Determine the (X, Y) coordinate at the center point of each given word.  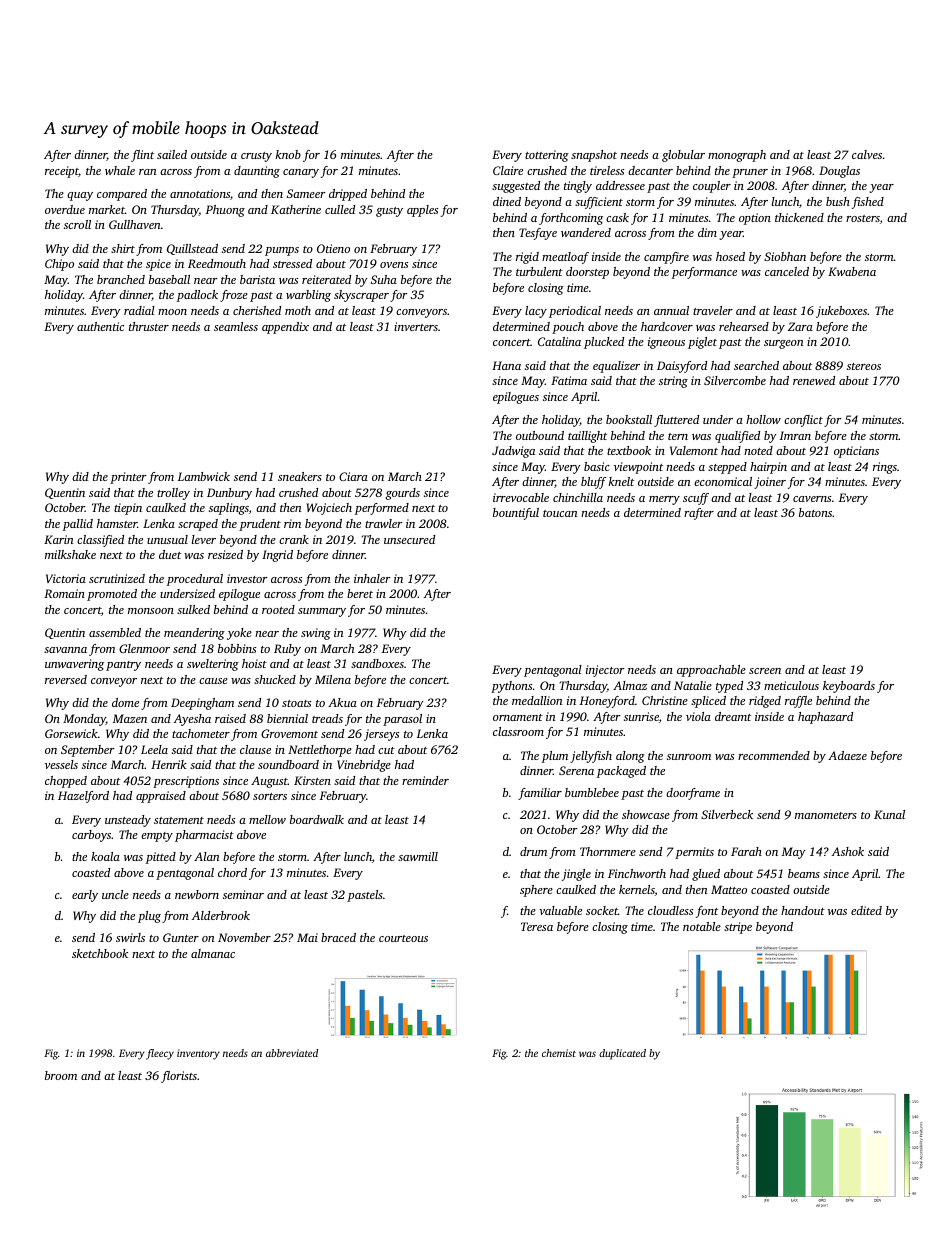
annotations (200, 193)
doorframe (693, 794)
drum (533, 851)
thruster (149, 326)
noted (758, 450)
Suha (384, 279)
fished (868, 203)
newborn (197, 894)
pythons (511, 687)
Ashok (848, 851)
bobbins (237, 648)
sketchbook (100, 953)
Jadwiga (513, 452)
